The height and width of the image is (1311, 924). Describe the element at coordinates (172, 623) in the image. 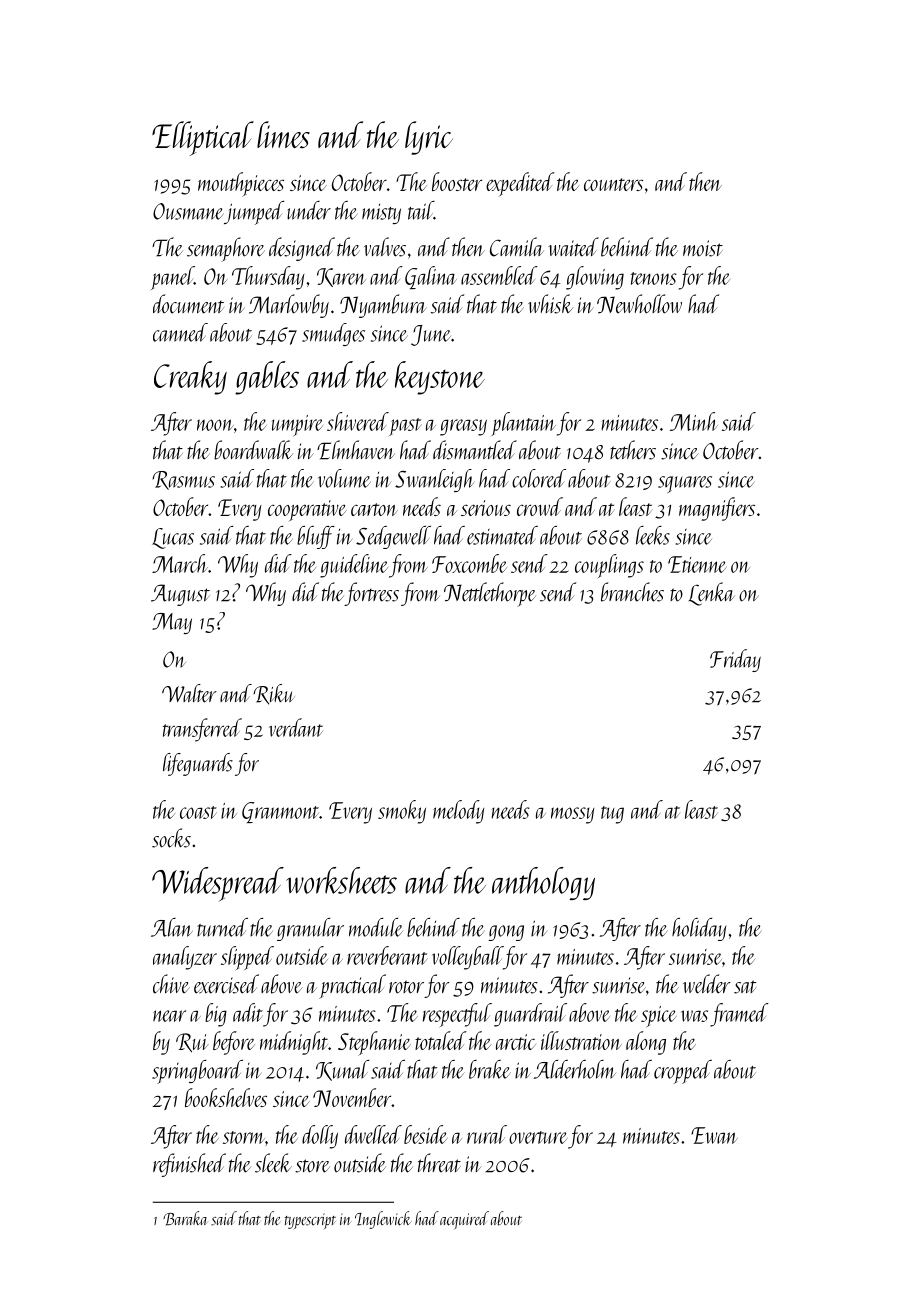

I see `May` at that location.
